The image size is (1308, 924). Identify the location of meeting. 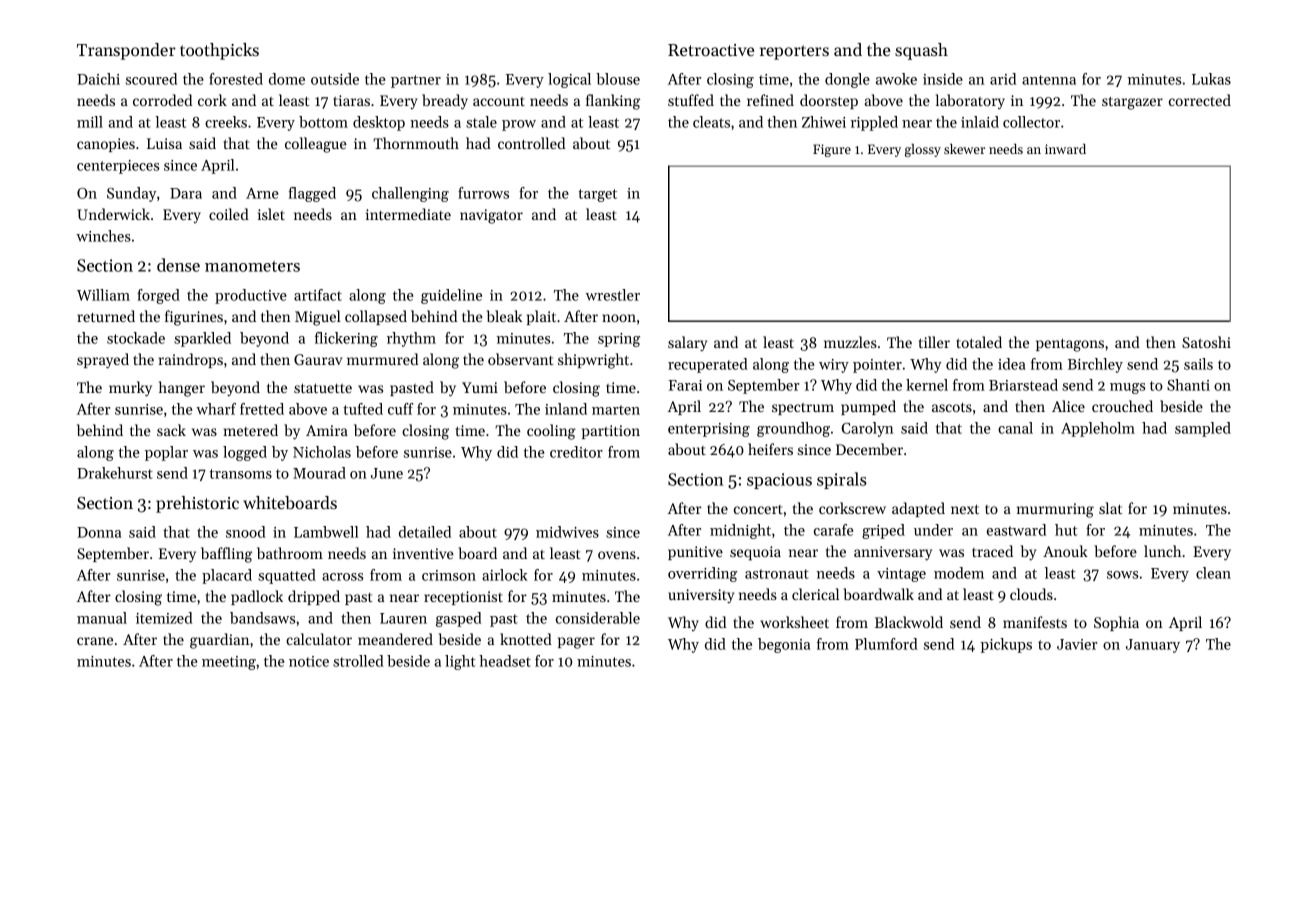
(229, 663).
